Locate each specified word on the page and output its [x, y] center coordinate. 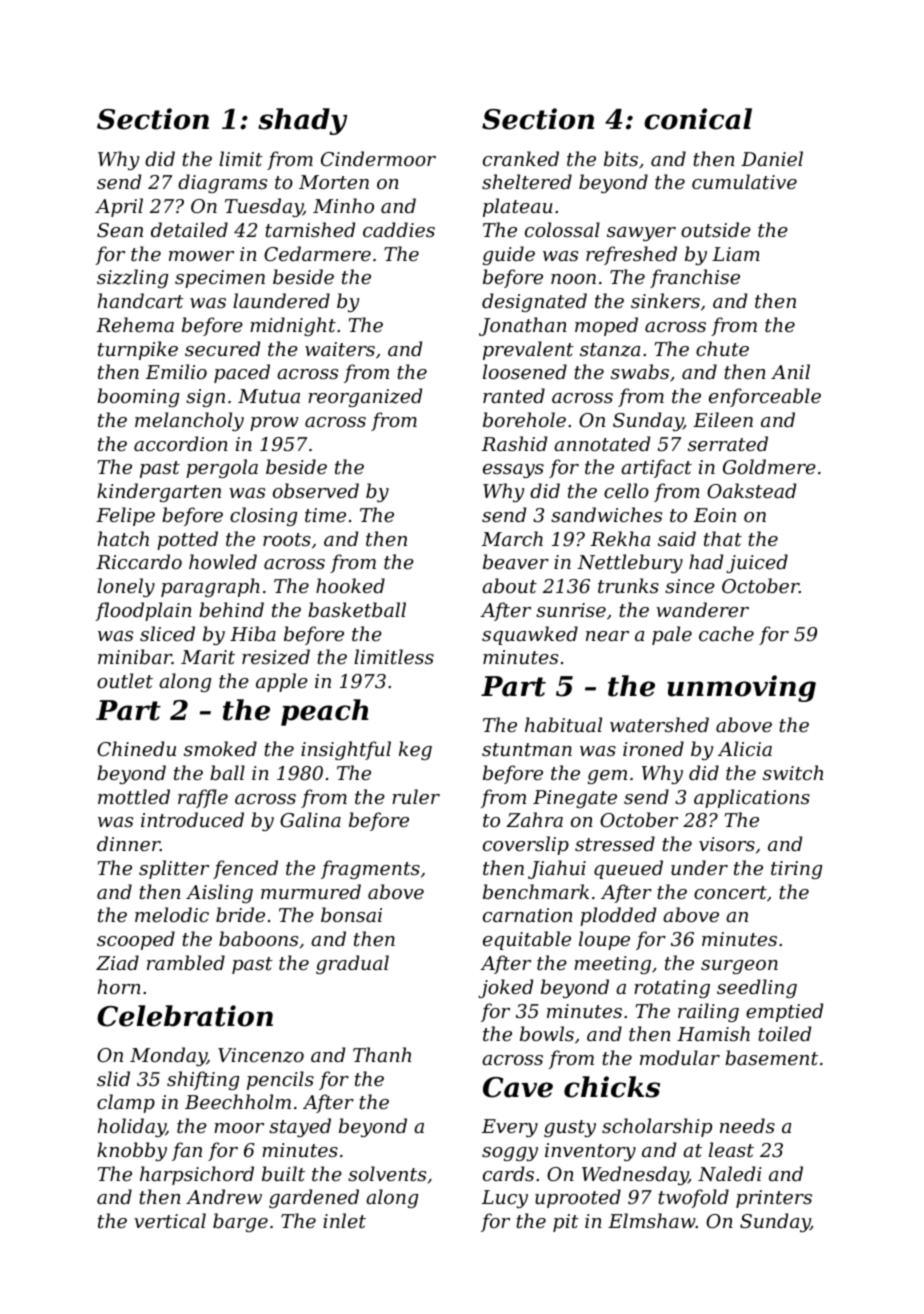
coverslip [526, 845]
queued [628, 869]
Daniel [772, 158]
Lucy [505, 1199]
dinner [128, 843]
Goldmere [769, 466]
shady [302, 121]
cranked [521, 158]
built [283, 1173]
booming [138, 397]
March [512, 538]
